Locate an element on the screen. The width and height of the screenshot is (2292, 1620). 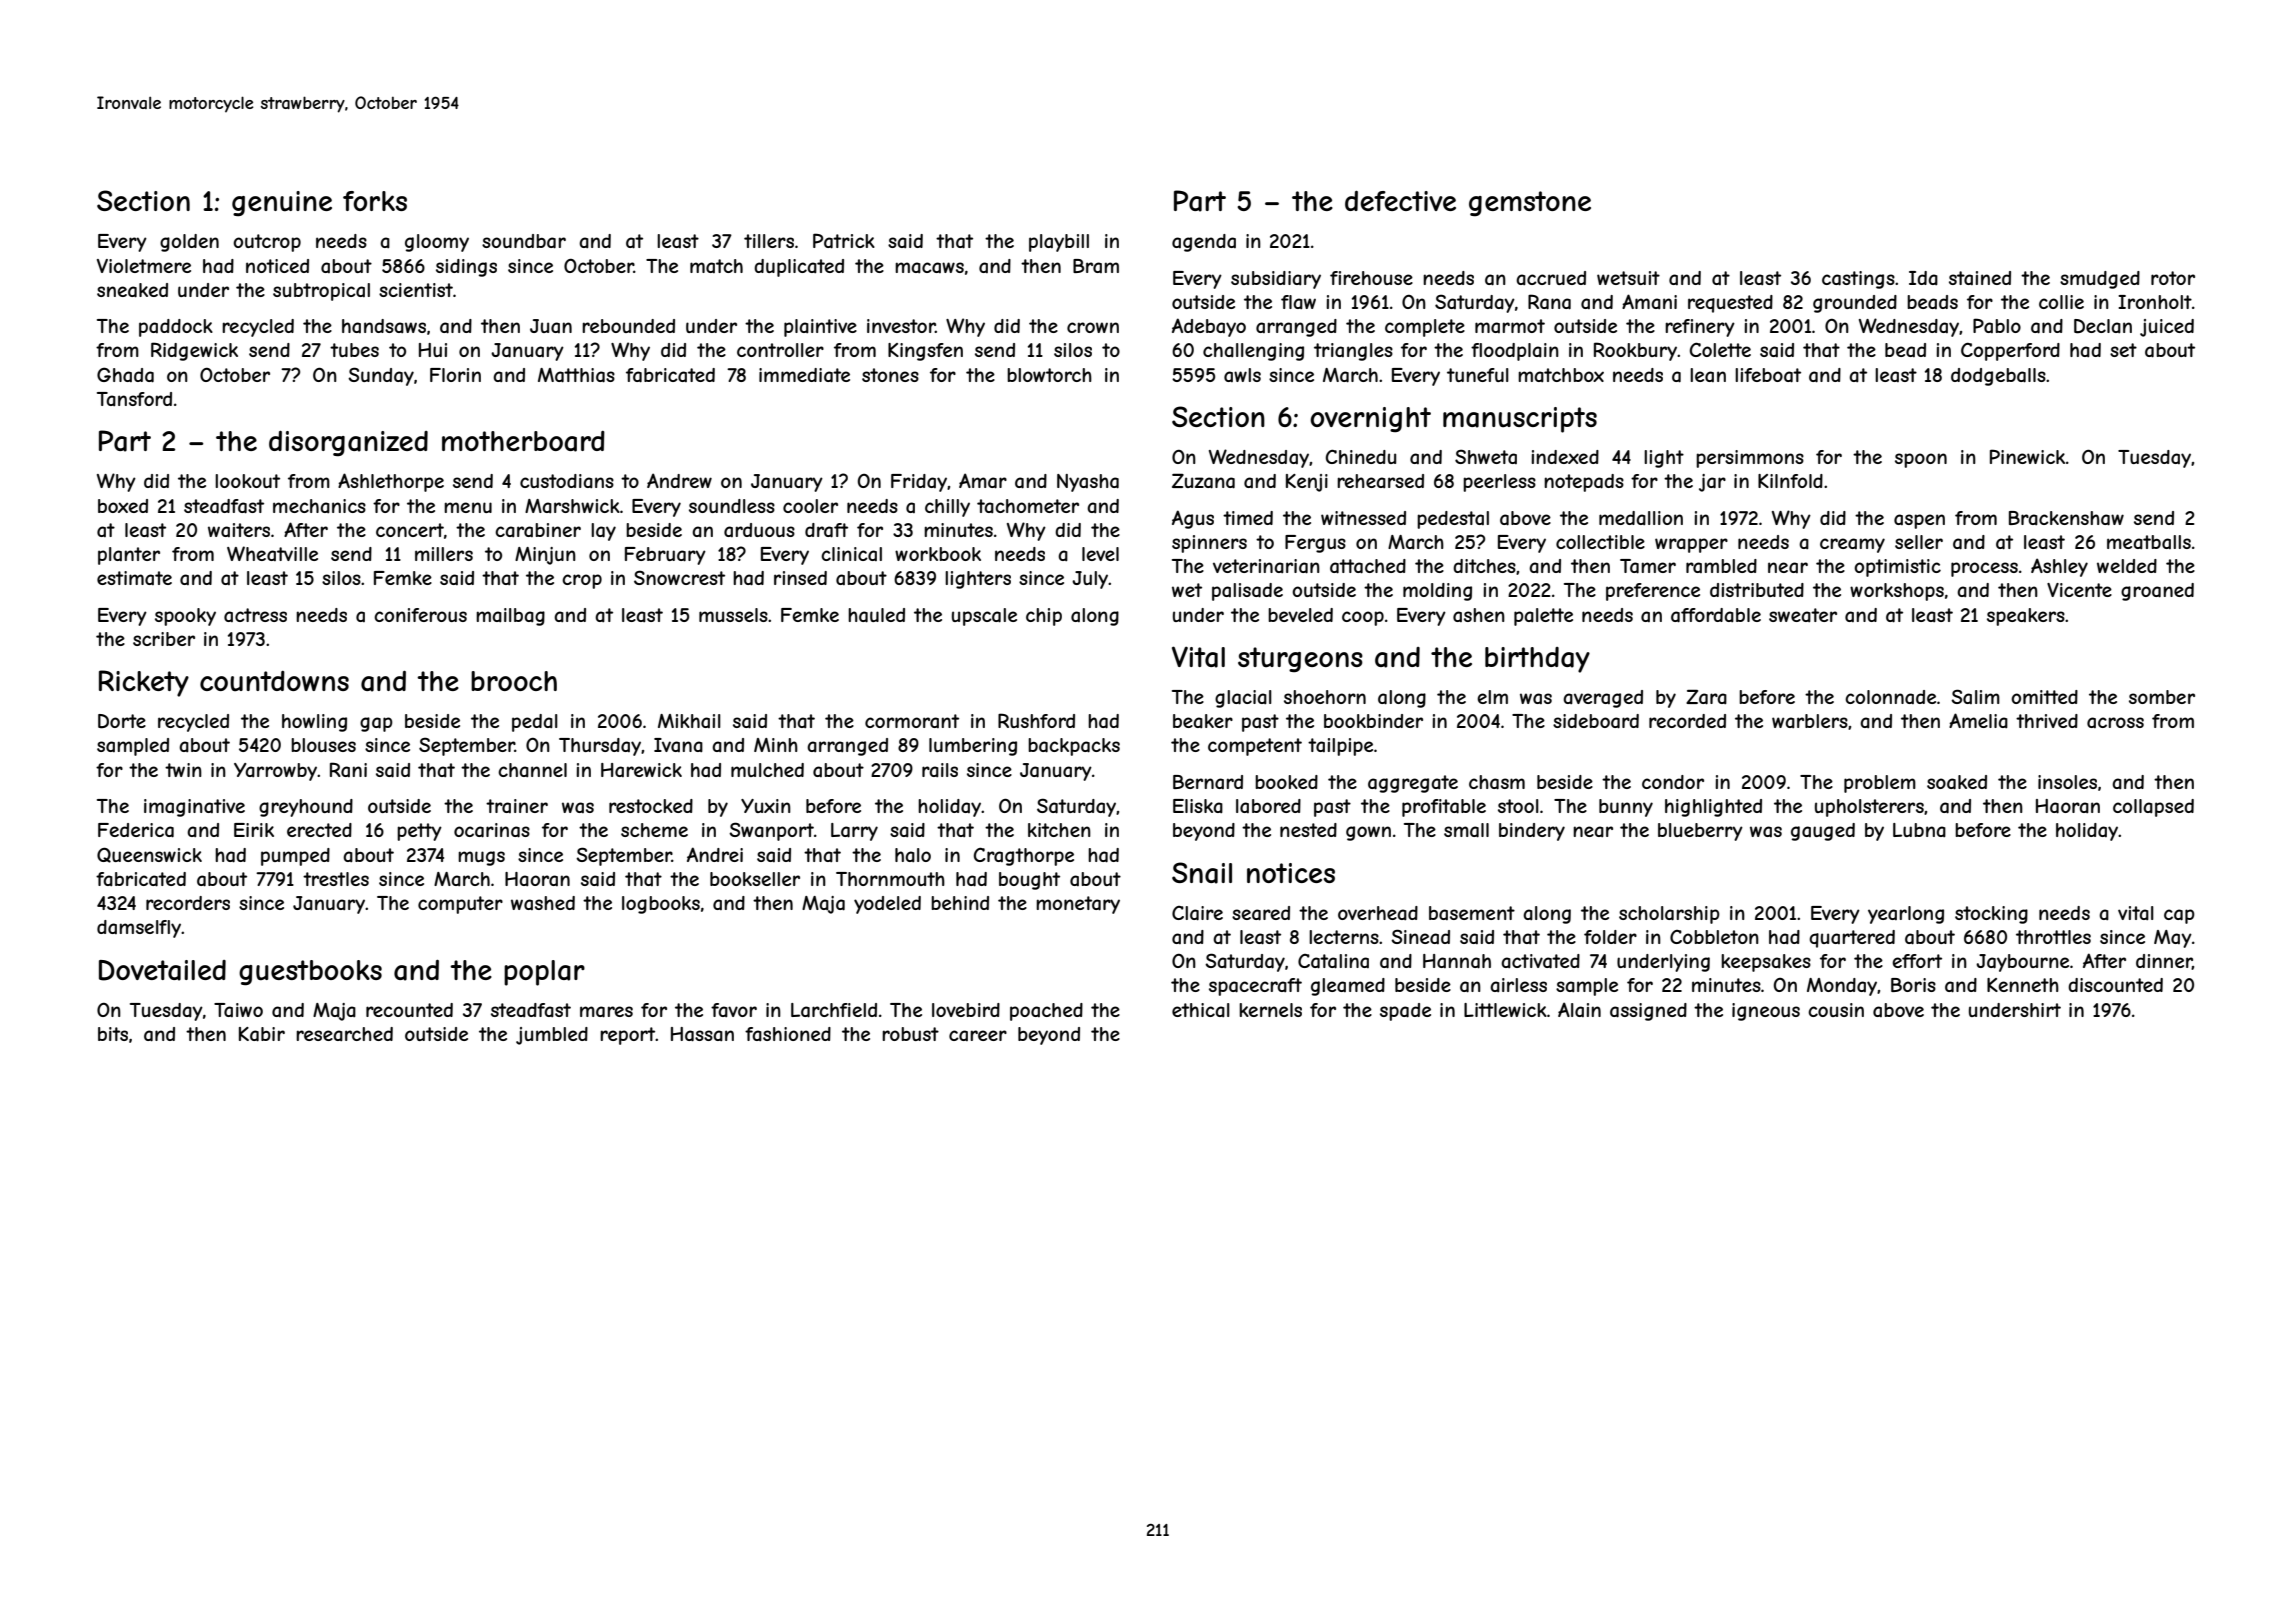
rotor is located at coordinates (2173, 278).
